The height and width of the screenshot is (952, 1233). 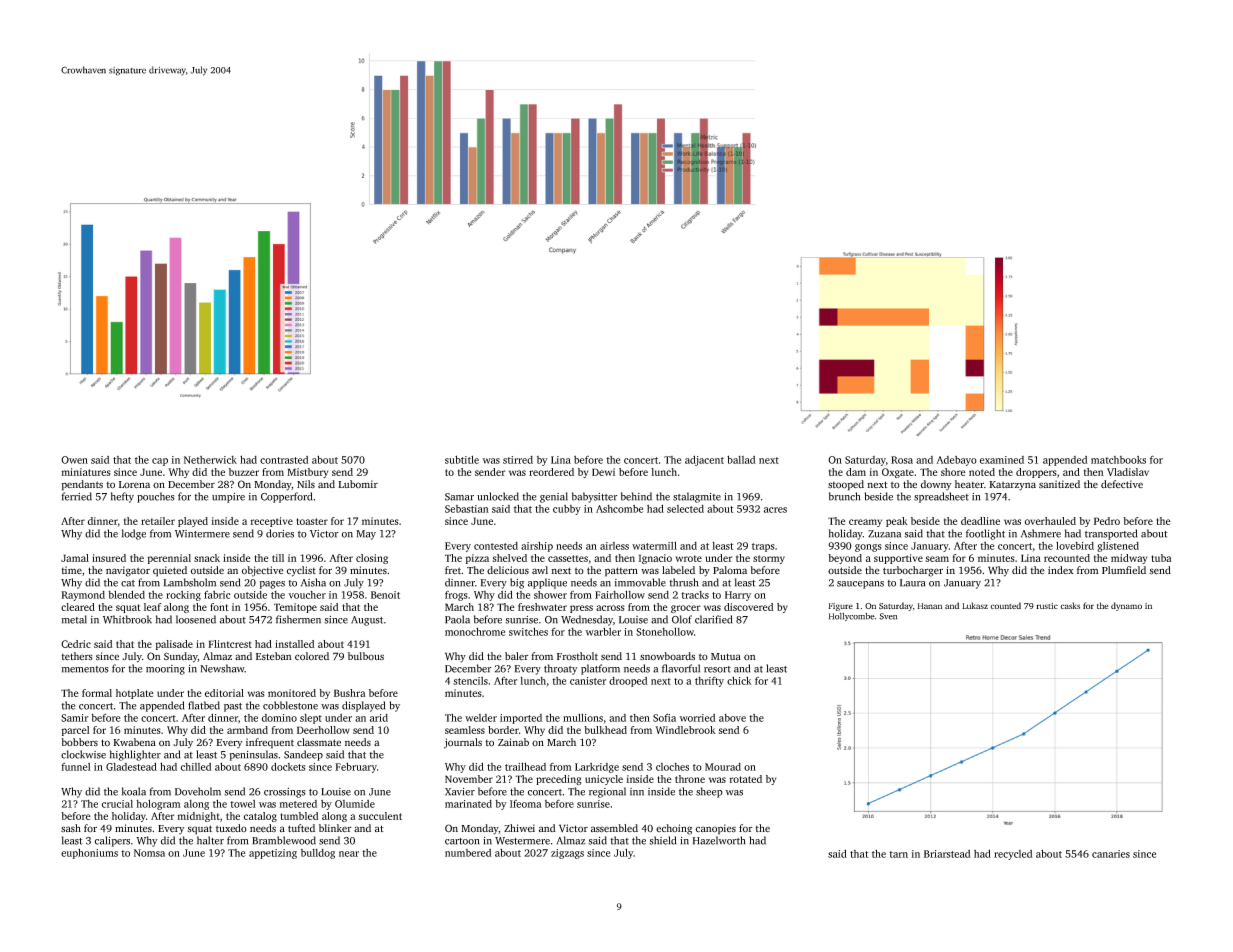 What do you see at coordinates (517, 583) in the screenshot?
I see `big` at bounding box center [517, 583].
